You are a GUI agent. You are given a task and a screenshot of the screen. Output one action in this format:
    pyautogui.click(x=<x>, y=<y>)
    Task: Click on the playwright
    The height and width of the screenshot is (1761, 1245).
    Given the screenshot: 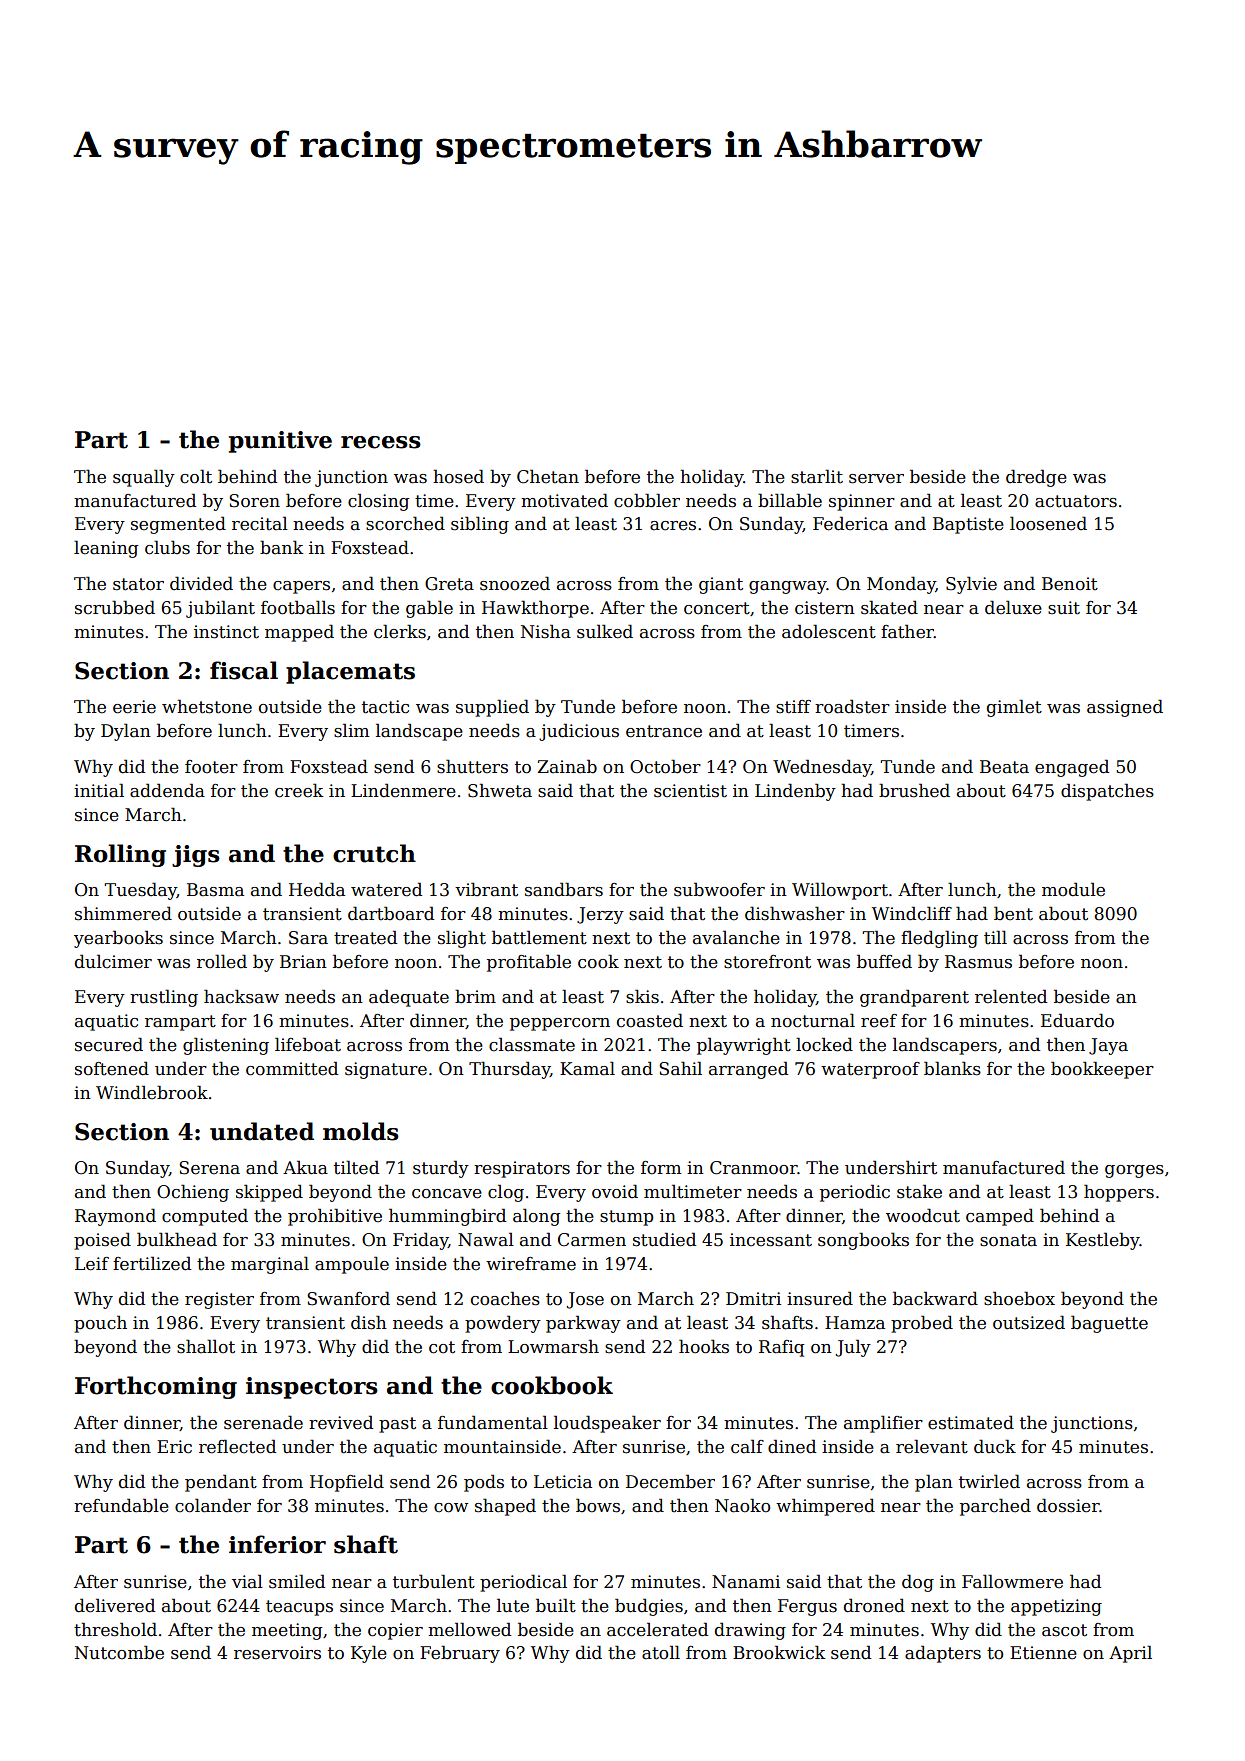 What is the action you would take?
    pyautogui.click(x=744, y=1046)
